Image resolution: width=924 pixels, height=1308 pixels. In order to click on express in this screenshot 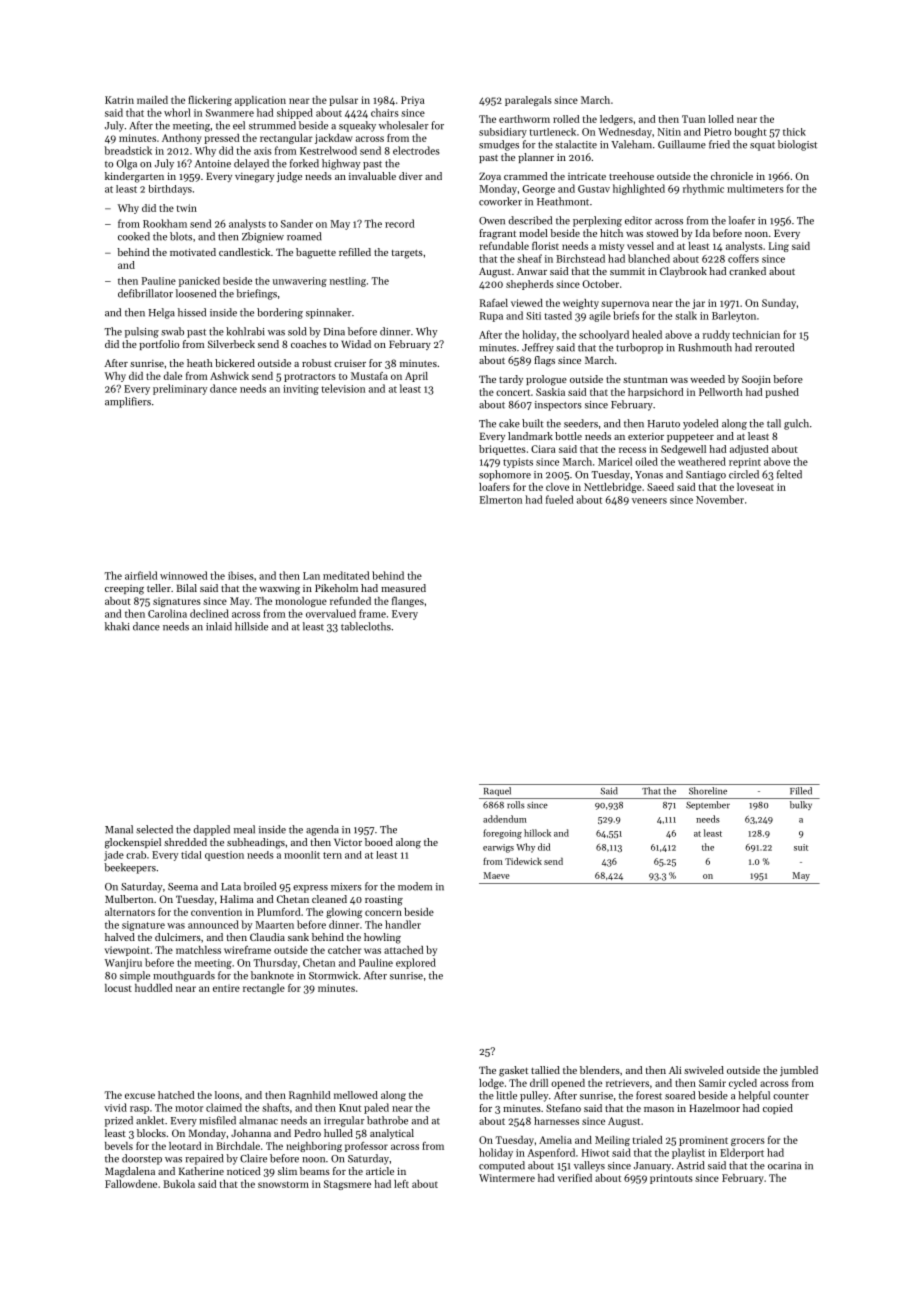, I will do `click(310, 889)`.
